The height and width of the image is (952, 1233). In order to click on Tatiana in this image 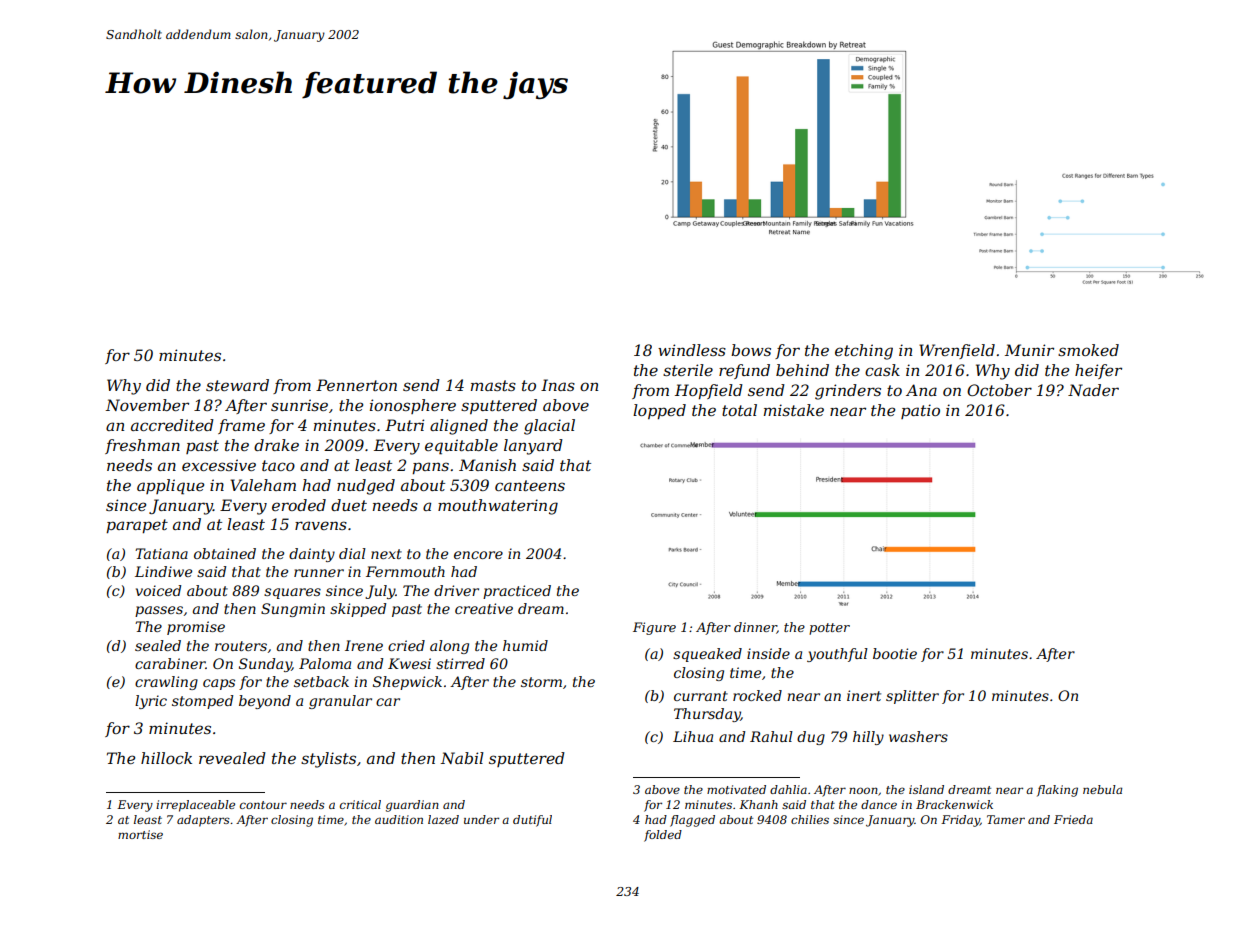, I will do `click(161, 553)`.
